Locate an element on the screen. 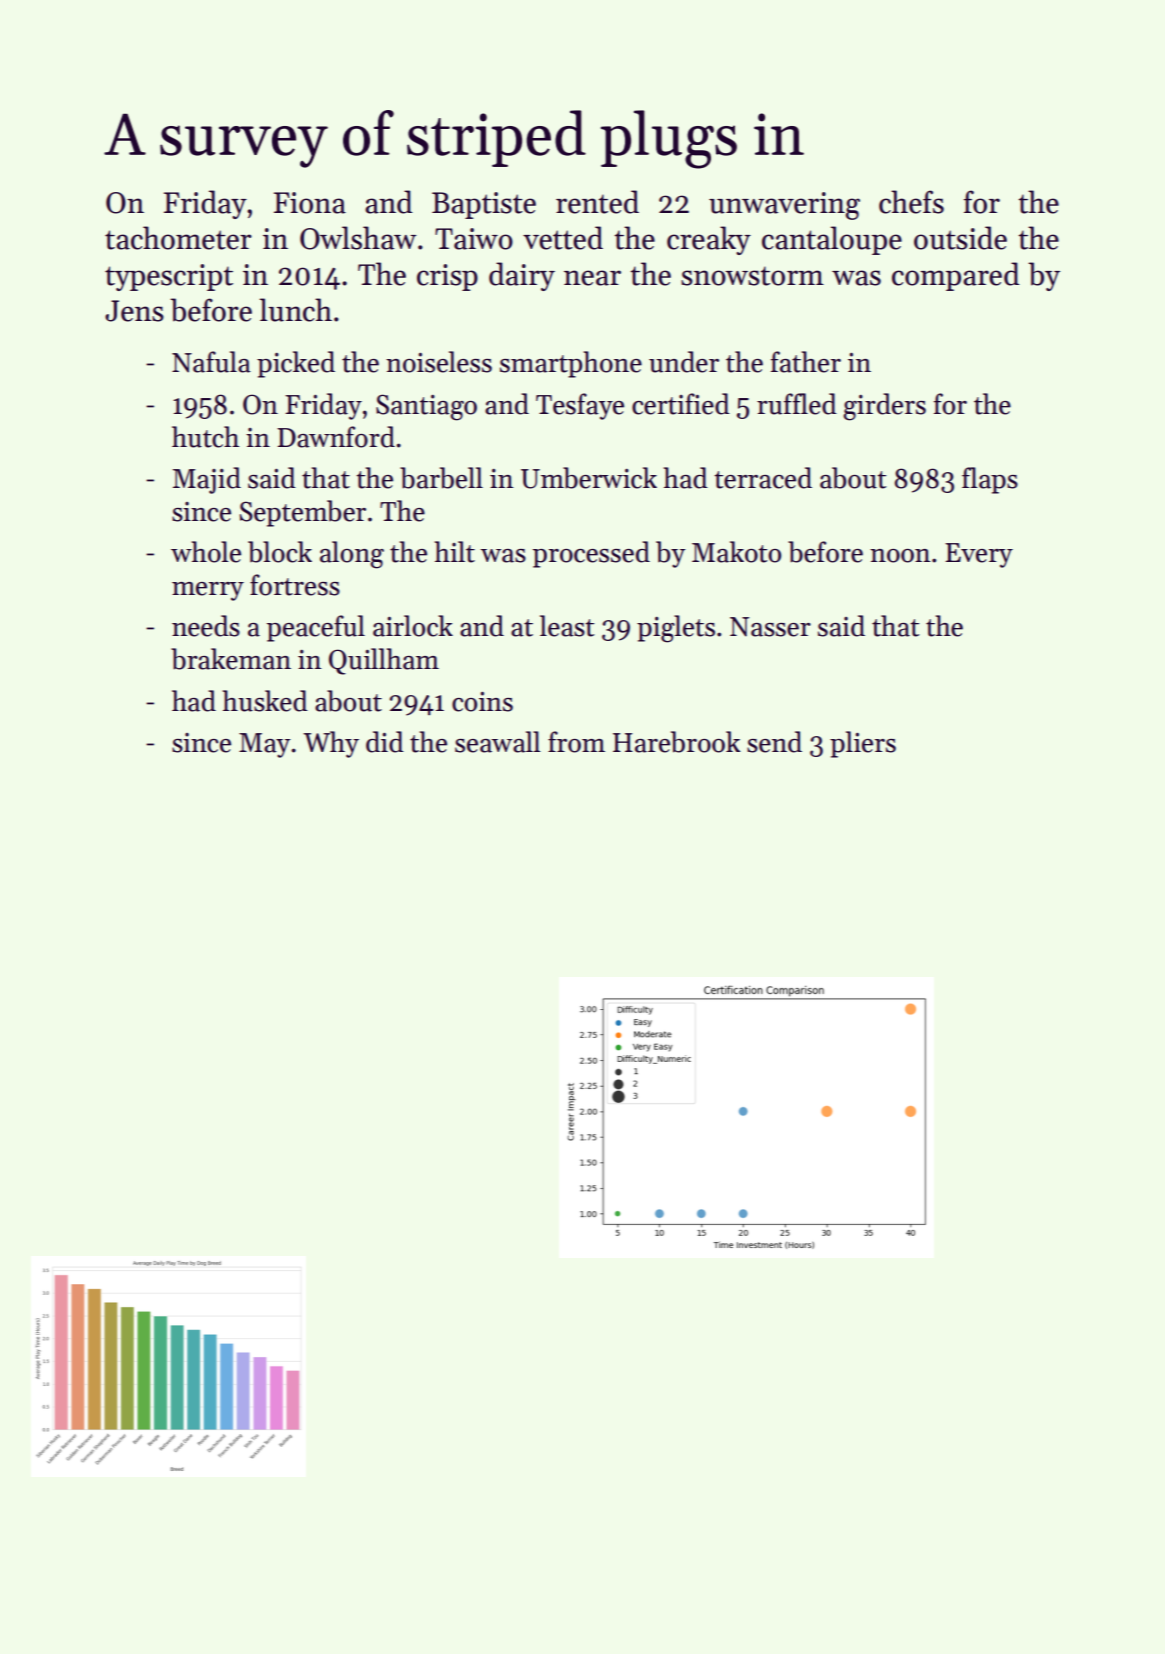  chefs is located at coordinates (911, 202).
